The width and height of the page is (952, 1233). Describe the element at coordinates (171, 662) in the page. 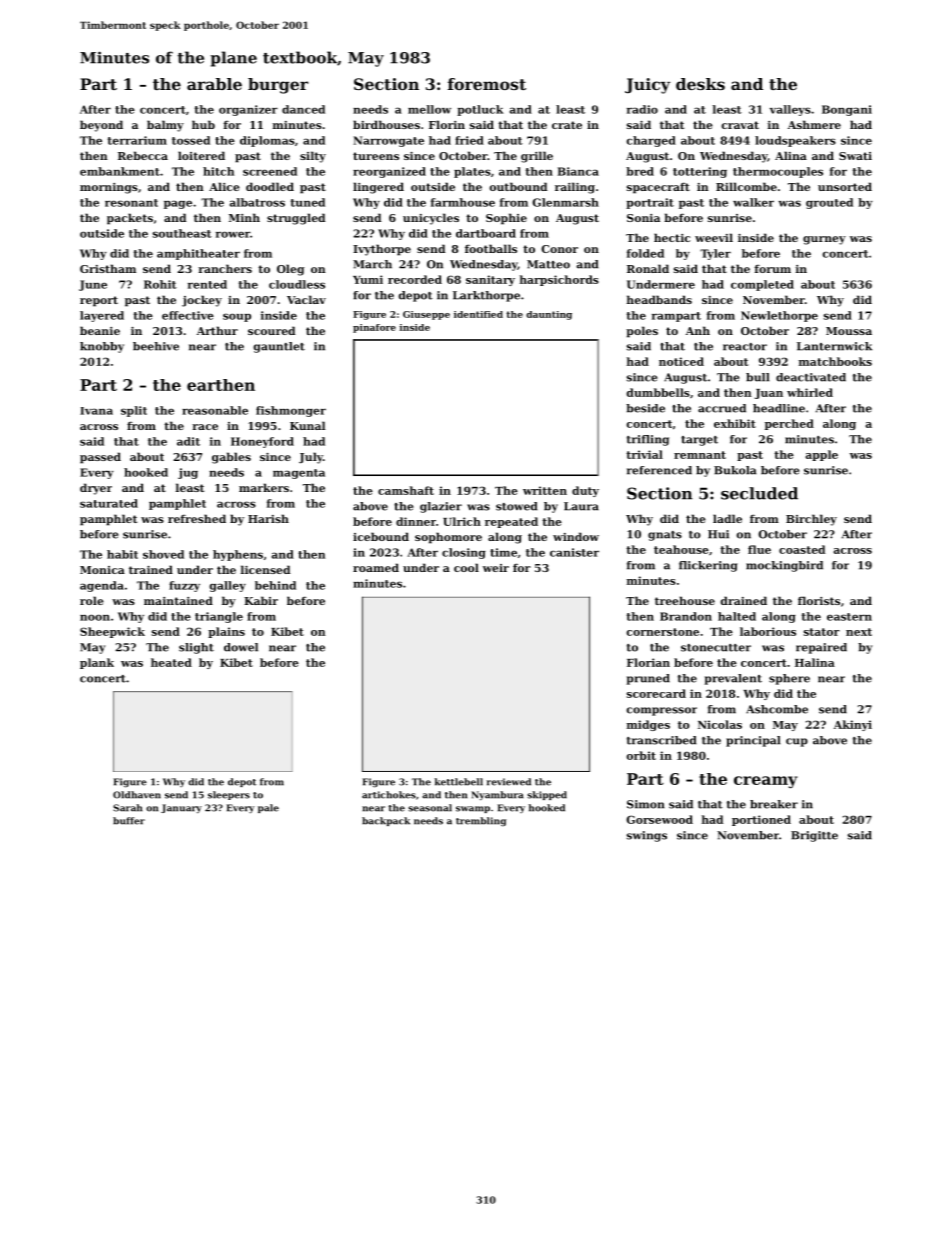

I see `heated` at that location.
